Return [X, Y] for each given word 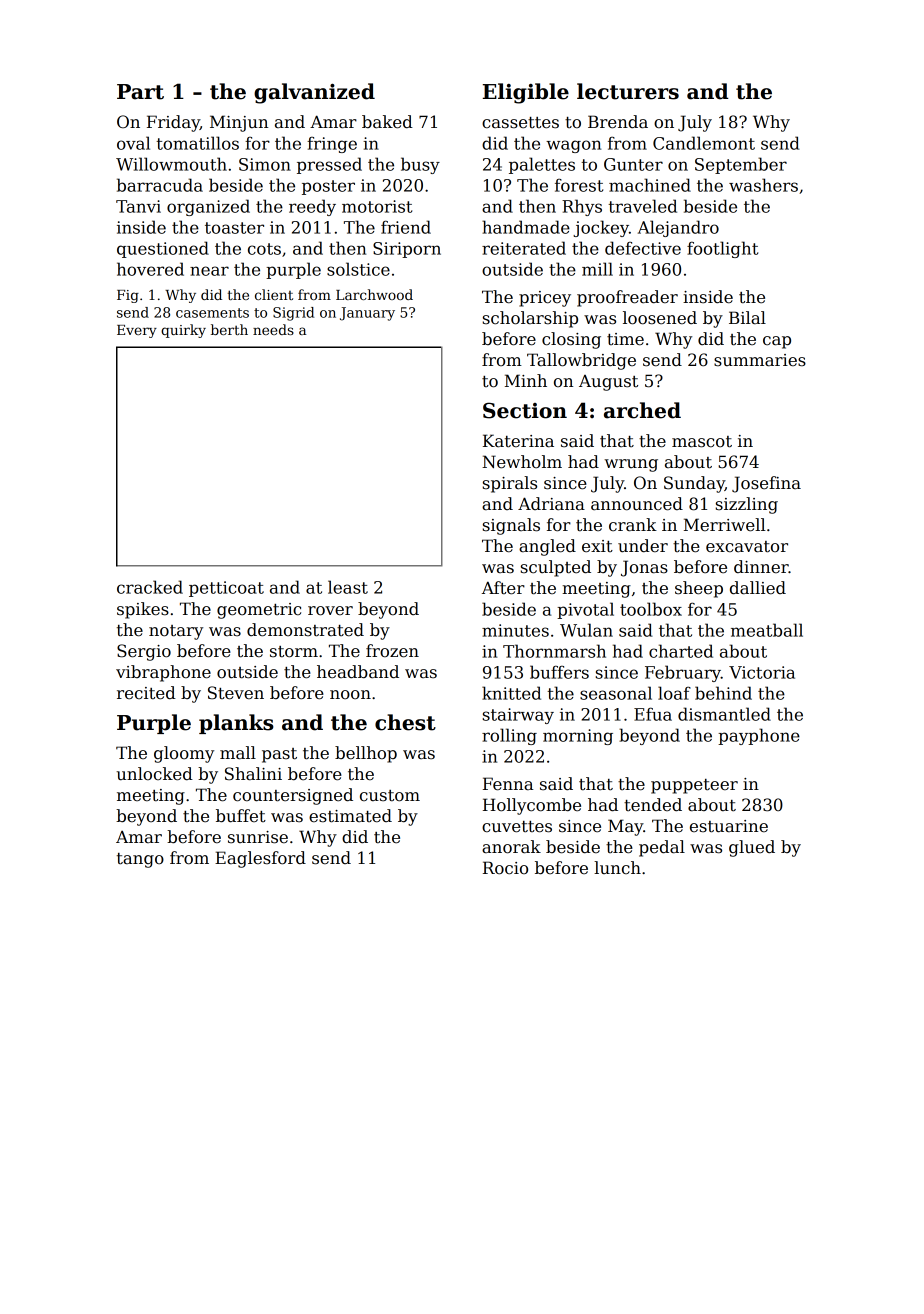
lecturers [628, 91]
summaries [760, 360]
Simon [265, 164]
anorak [511, 847]
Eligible [526, 93]
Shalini [253, 774]
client [274, 294]
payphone [759, 736]
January [367, 314]
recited [146, 693]
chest [405, 722]
